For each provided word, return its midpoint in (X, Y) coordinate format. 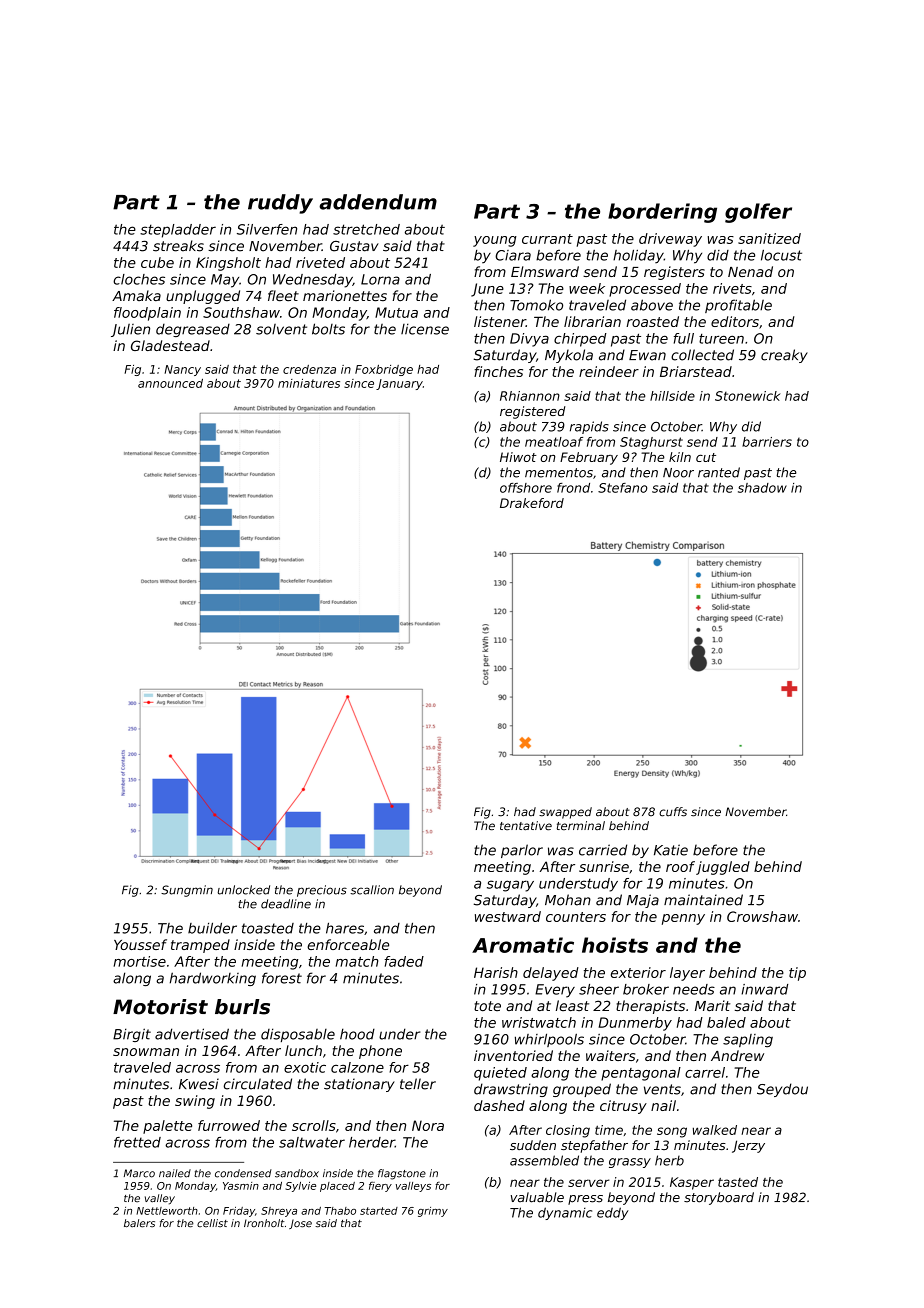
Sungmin (187, 891)
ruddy (280, 204)
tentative (526, 826)
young (495, 241)
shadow (762, 488)
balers (139, 1223)
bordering (662, 213)
